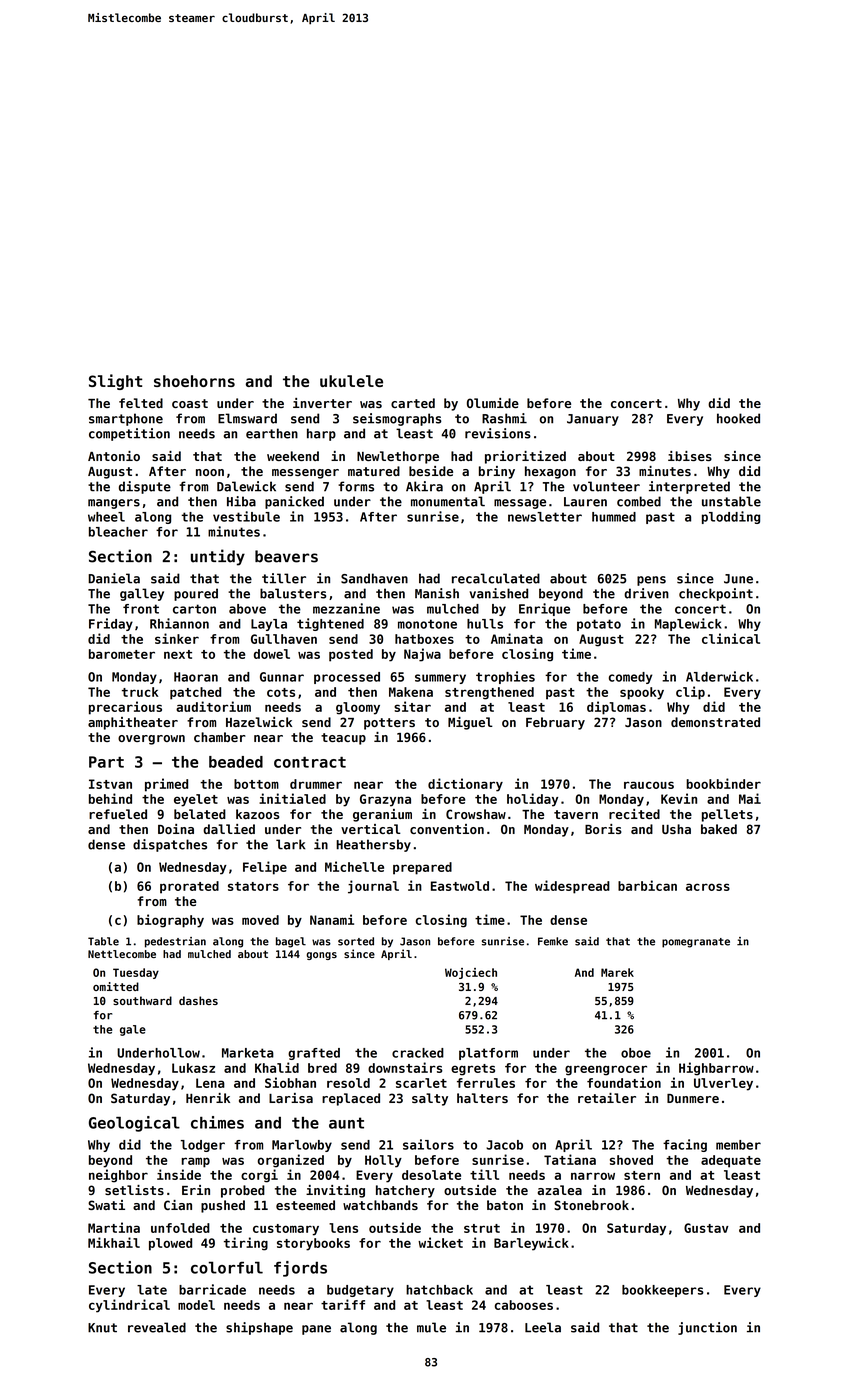 This document has width=849, height=1400. Describe the element at coordinates (373, 887) in the document. I see `journal` at that location.
